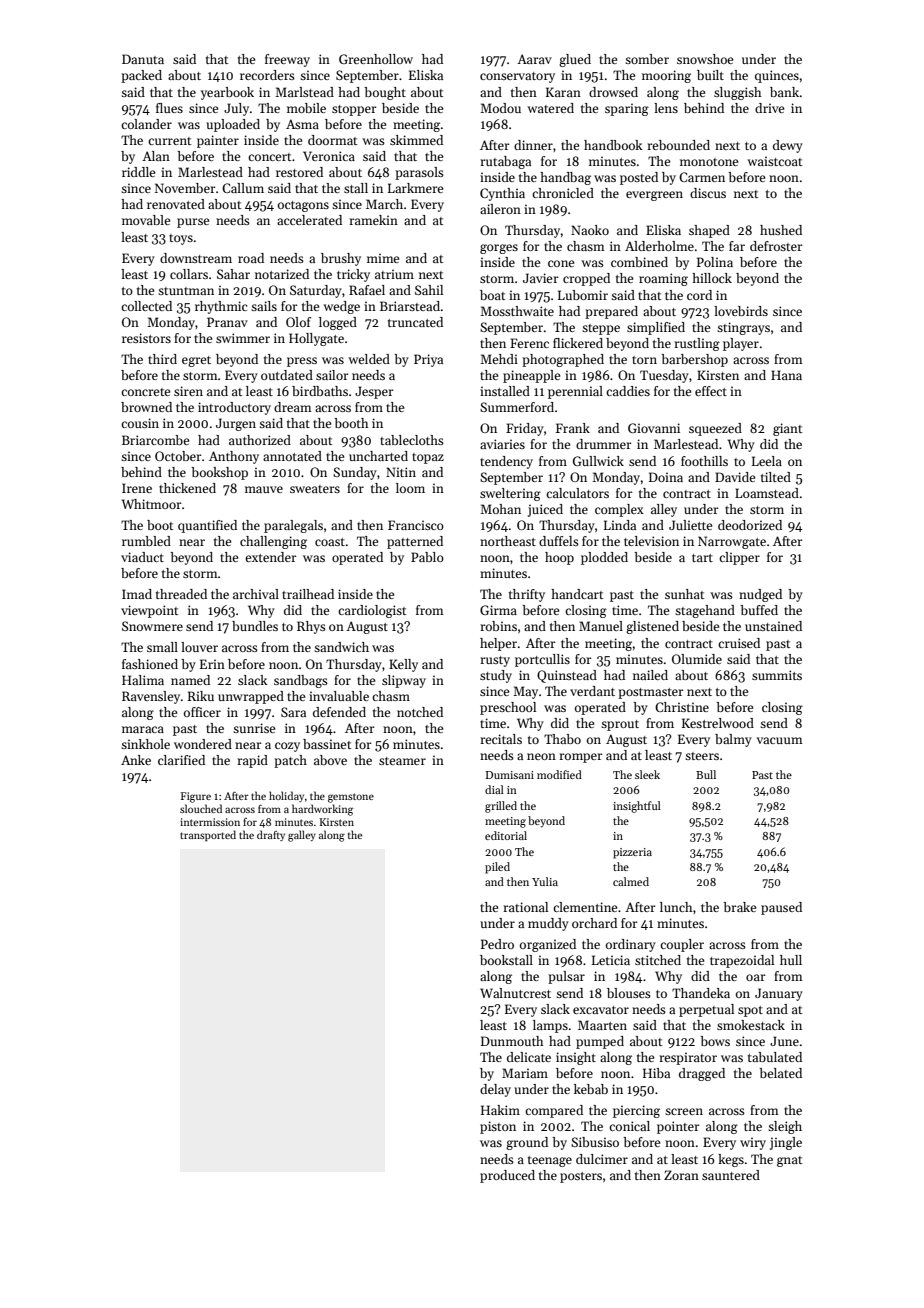 Image resolution: width=924 pixels, height=1308 pixels. I want to click on produced, so click(507, 1176).
